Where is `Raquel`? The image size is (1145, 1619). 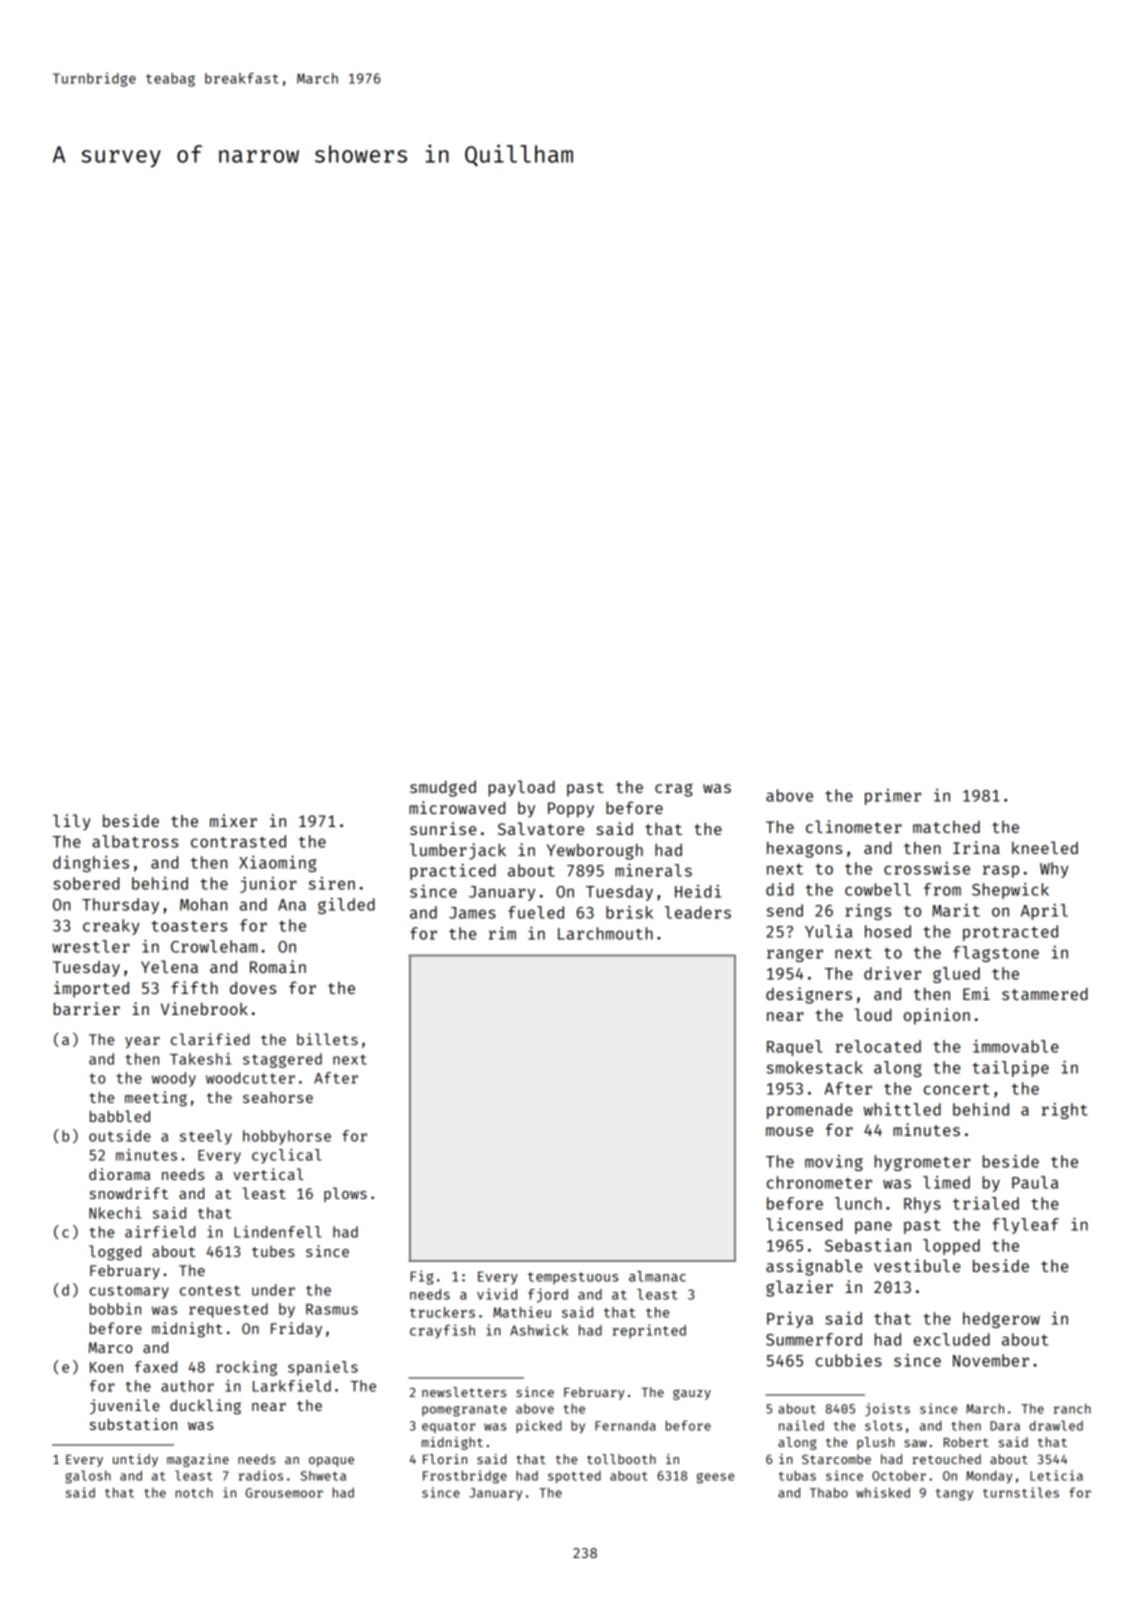 Raquel is located at coordinates (795, 1048).
